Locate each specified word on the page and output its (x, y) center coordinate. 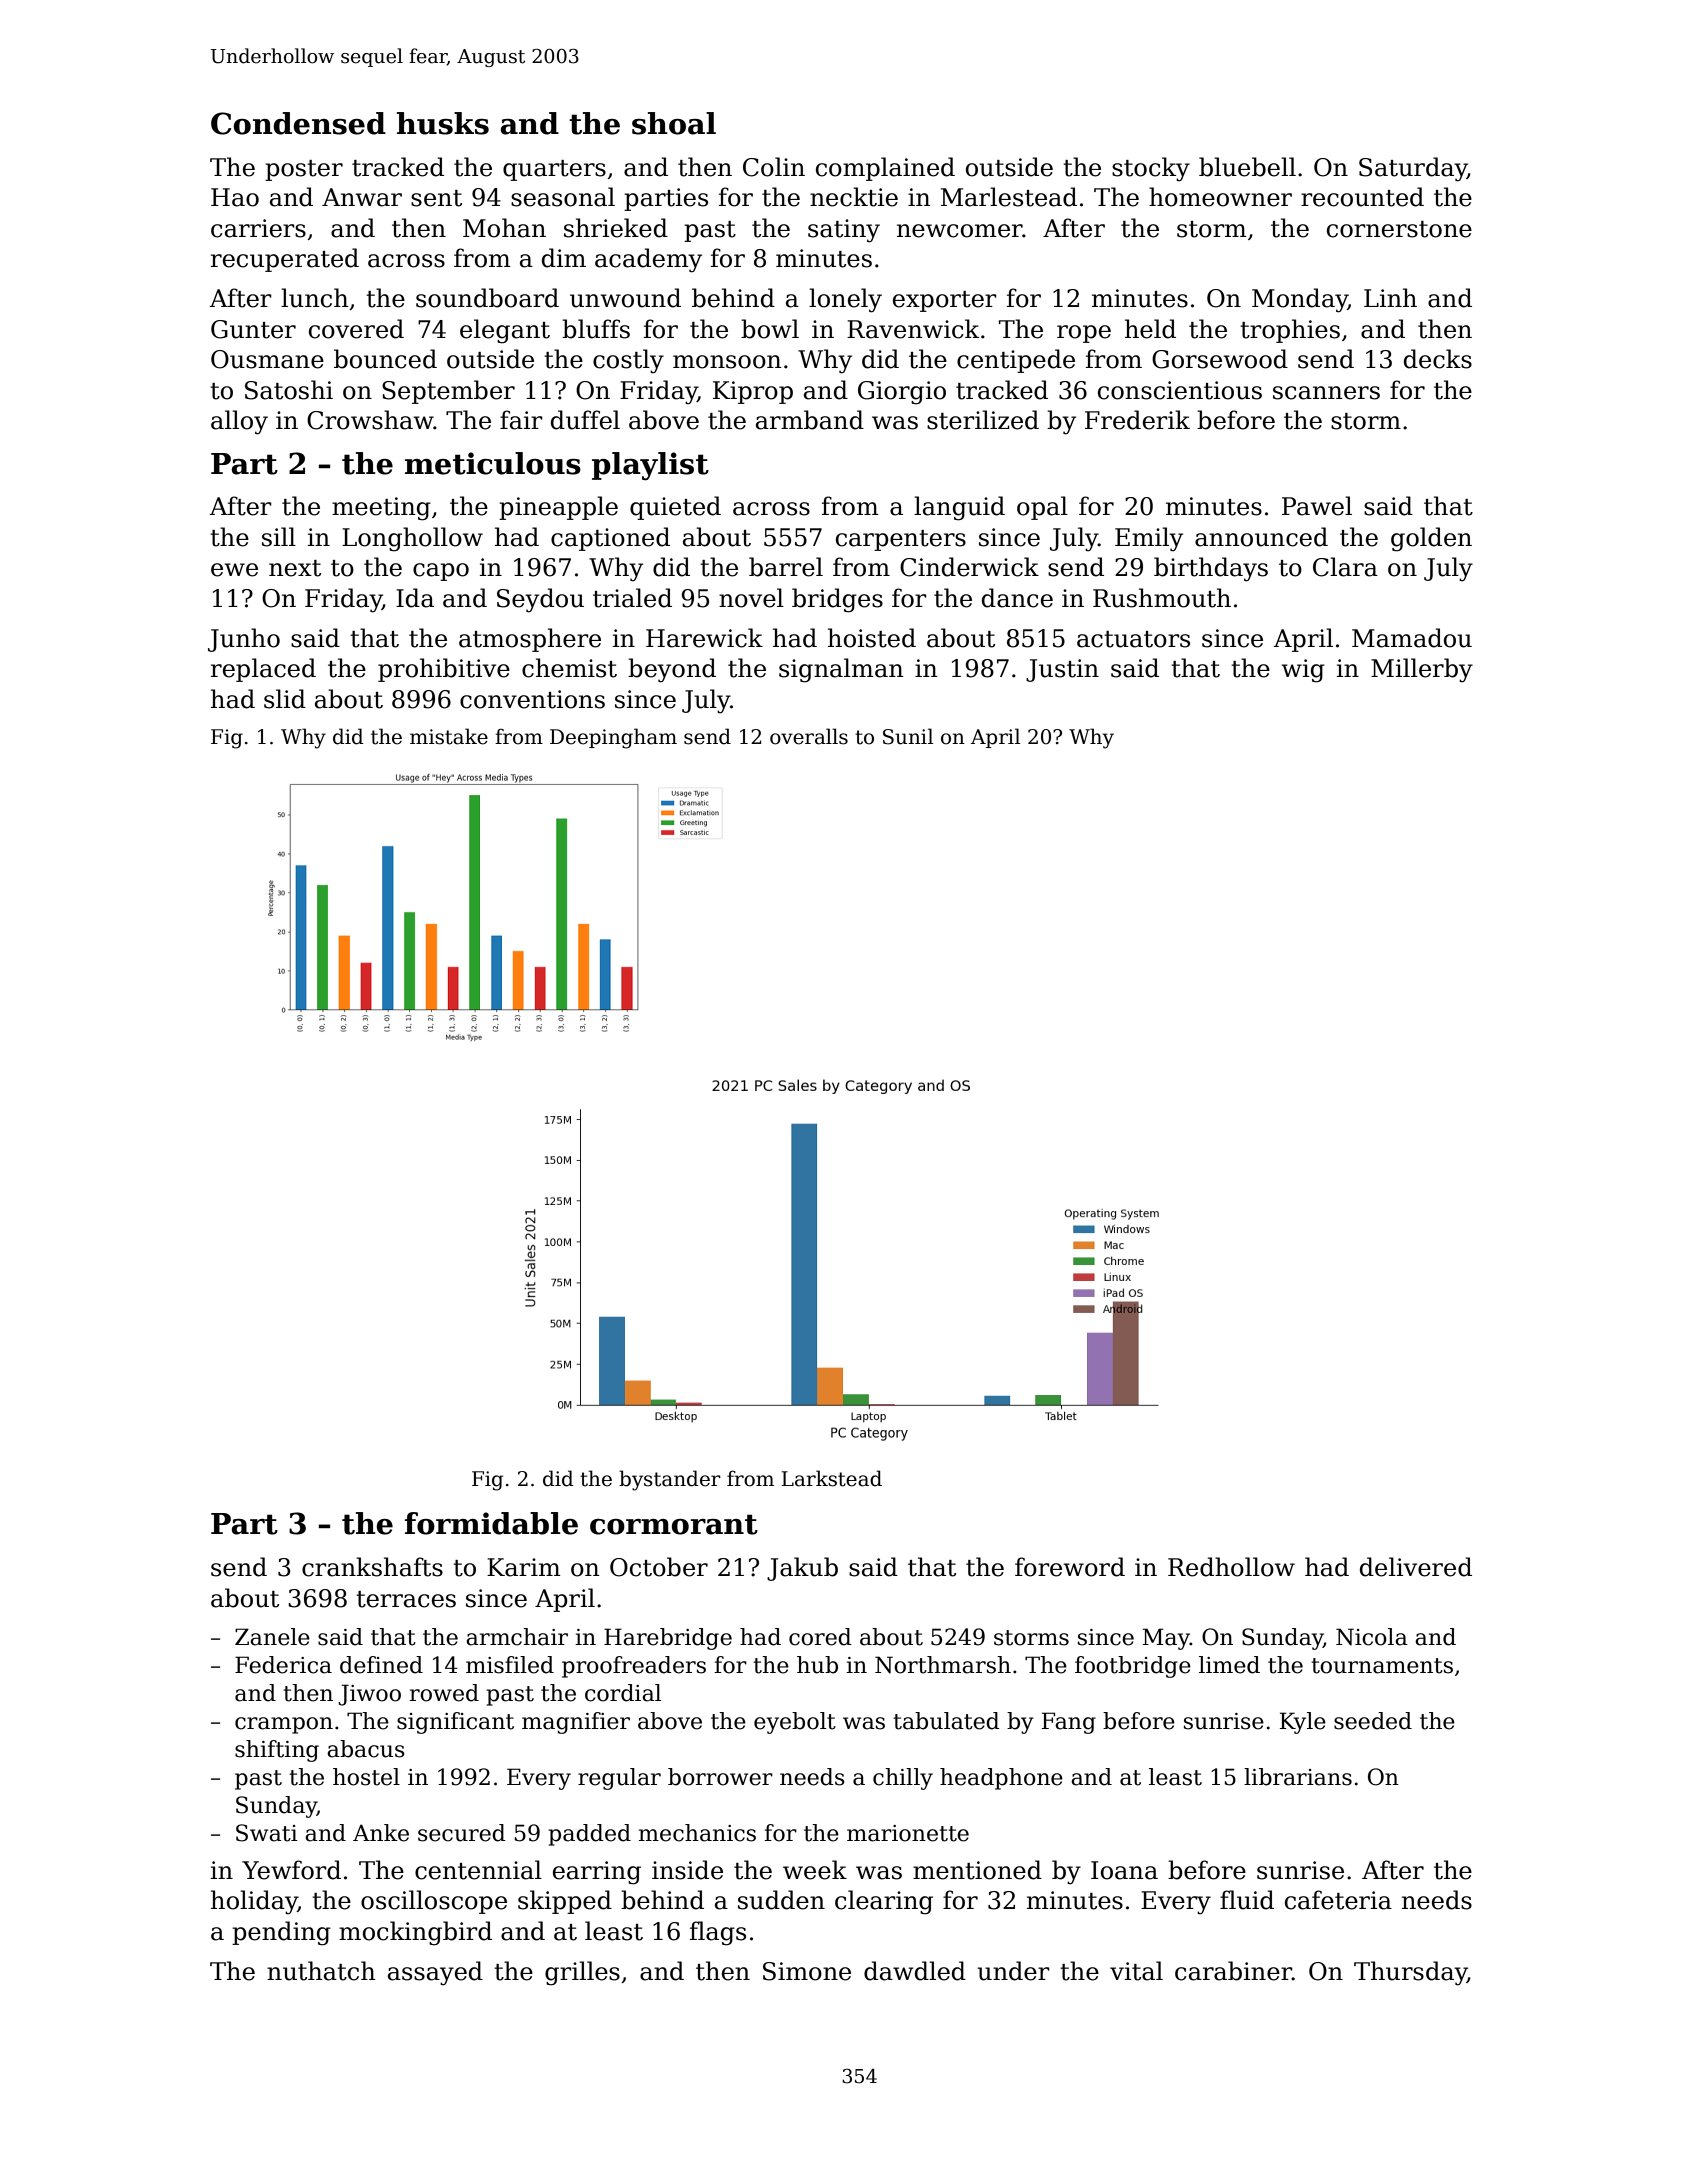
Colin (774, 167)
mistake (449, 736)
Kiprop (753, 392)
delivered (1416, 1567)
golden (1431, 539)
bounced (385, 359)
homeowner (1220, 197)
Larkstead (831, 1478)
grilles (582, 1973)
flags (718, 1933)
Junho (244, 640)
